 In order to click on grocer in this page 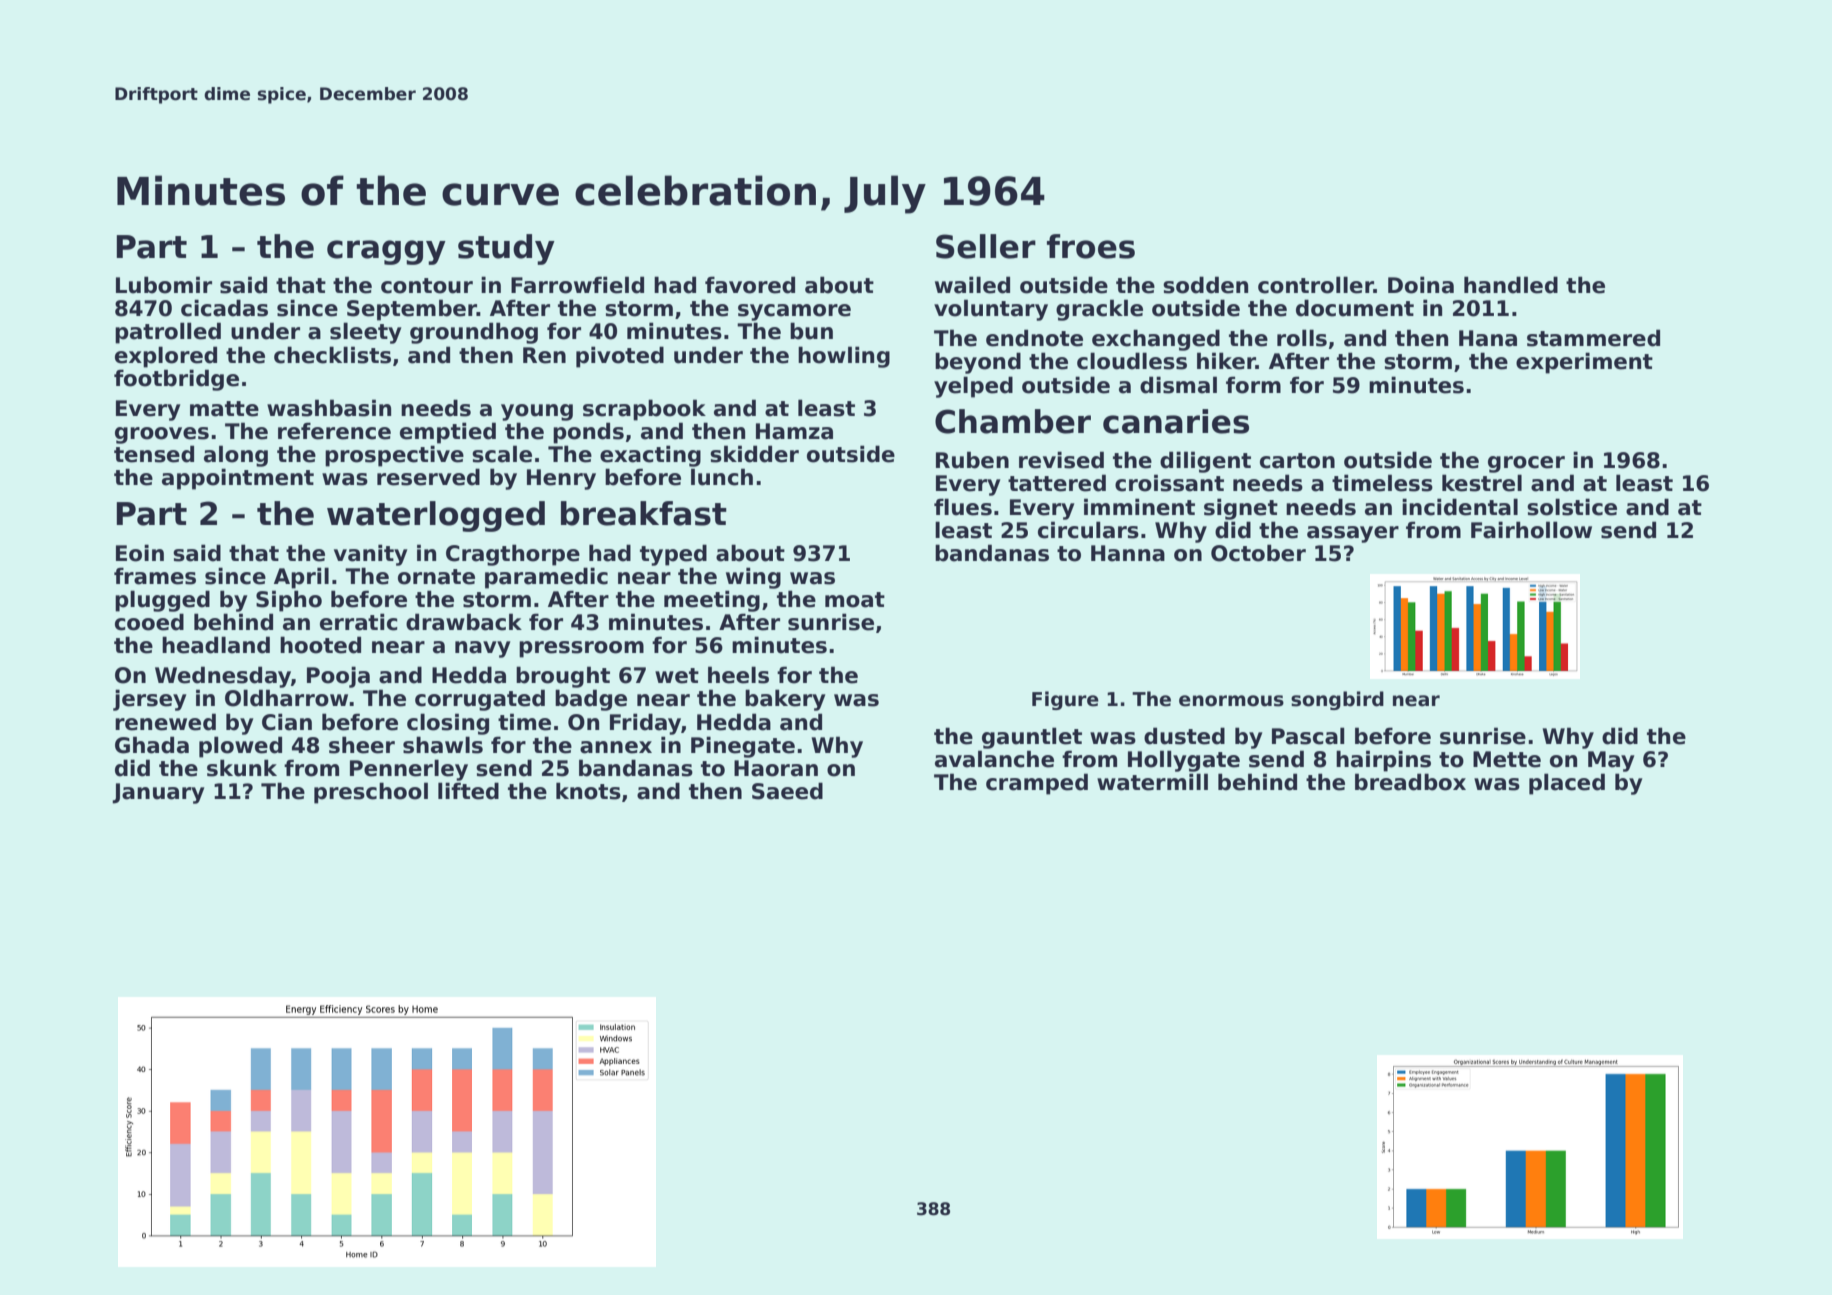, I will do `click(1526, 464)`.
